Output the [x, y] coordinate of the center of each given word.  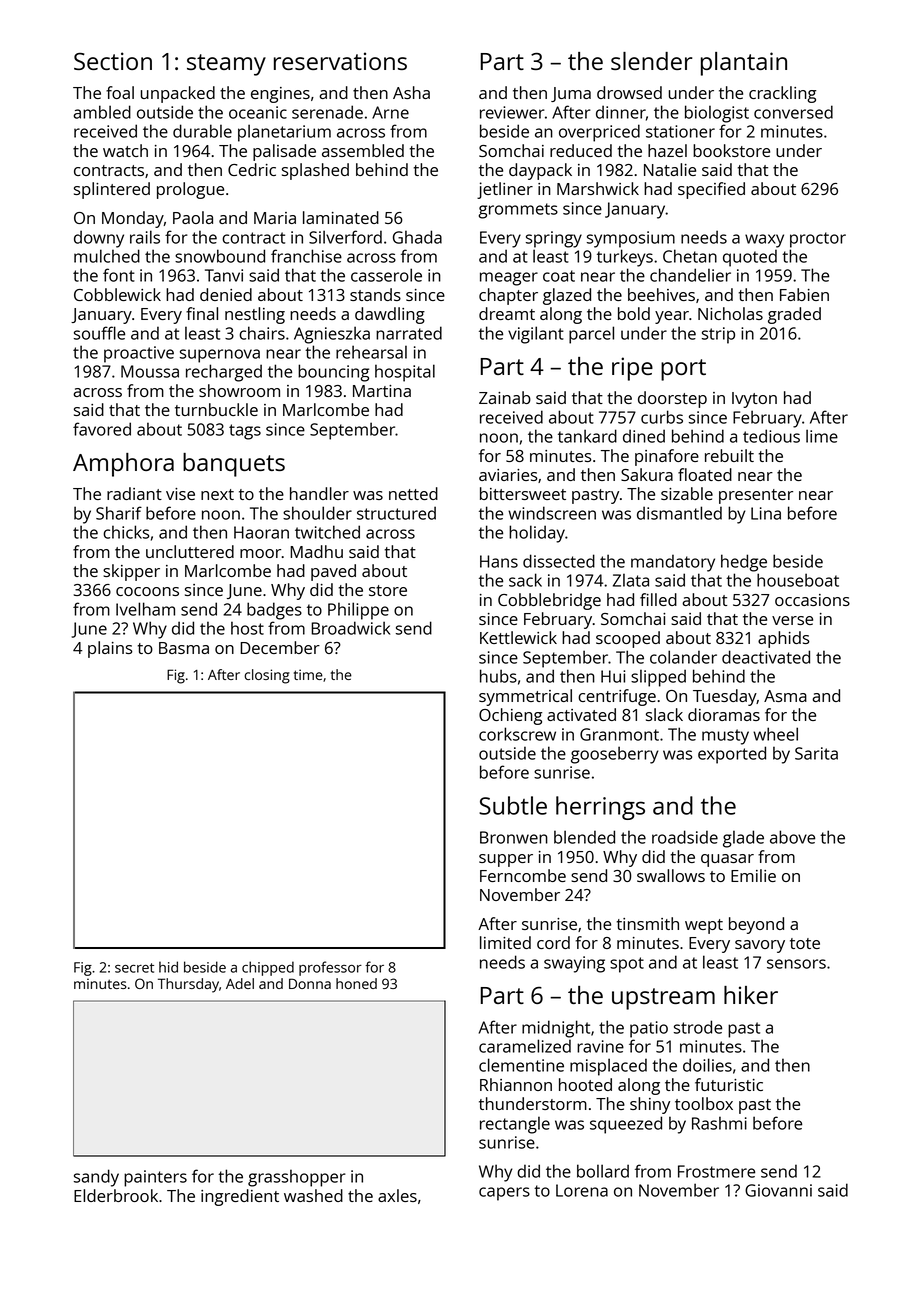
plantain [744, 64]
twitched [327, 532]
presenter [756, 496]
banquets [234, 465]
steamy [226, 65]
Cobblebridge [549, 601]
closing [267, 676]
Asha [411, 92]
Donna [310, 983]
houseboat [798, 580]
